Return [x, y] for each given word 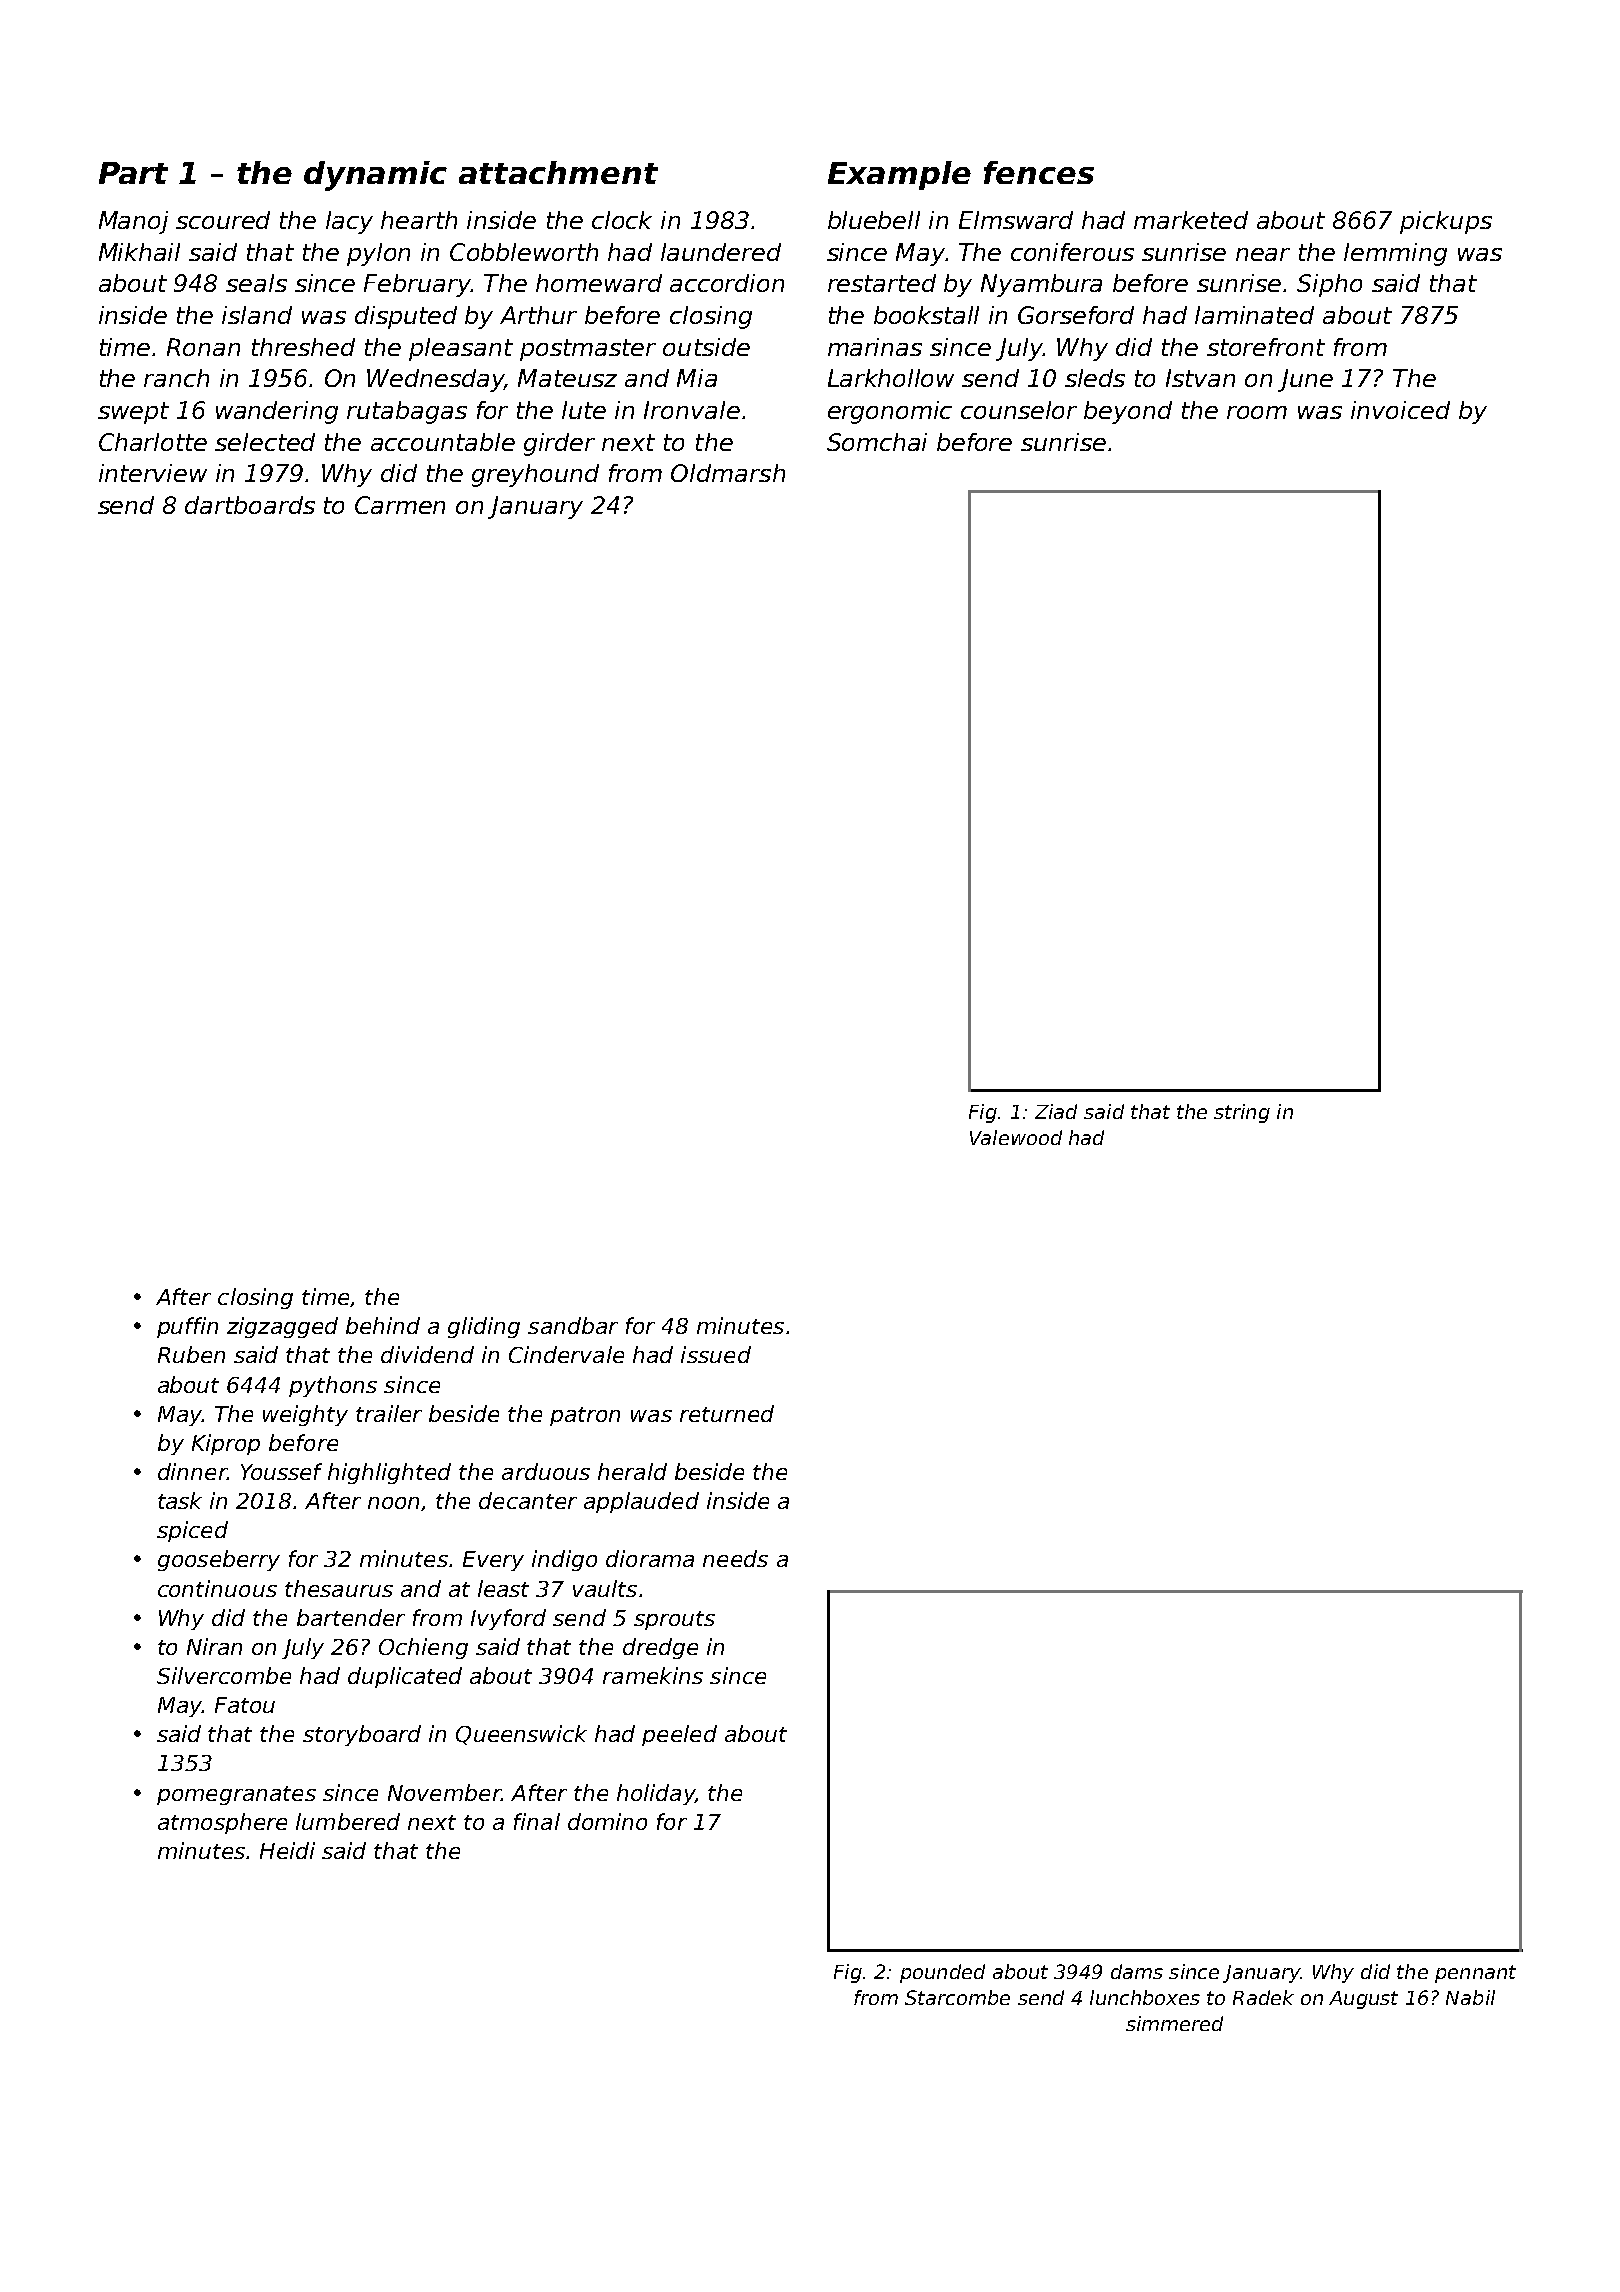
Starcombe [957, 1997]
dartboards [250, 505]
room [1257, 412]
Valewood [1016, 1137]
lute [584, 410]
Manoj [133, 222]
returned [727, 1413]
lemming [1395, 254]
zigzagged [282, 1327]
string [1242, 1113]
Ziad [1056, 1111]
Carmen [400, 505]
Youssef [281, 1471]
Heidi [287, 1850]
